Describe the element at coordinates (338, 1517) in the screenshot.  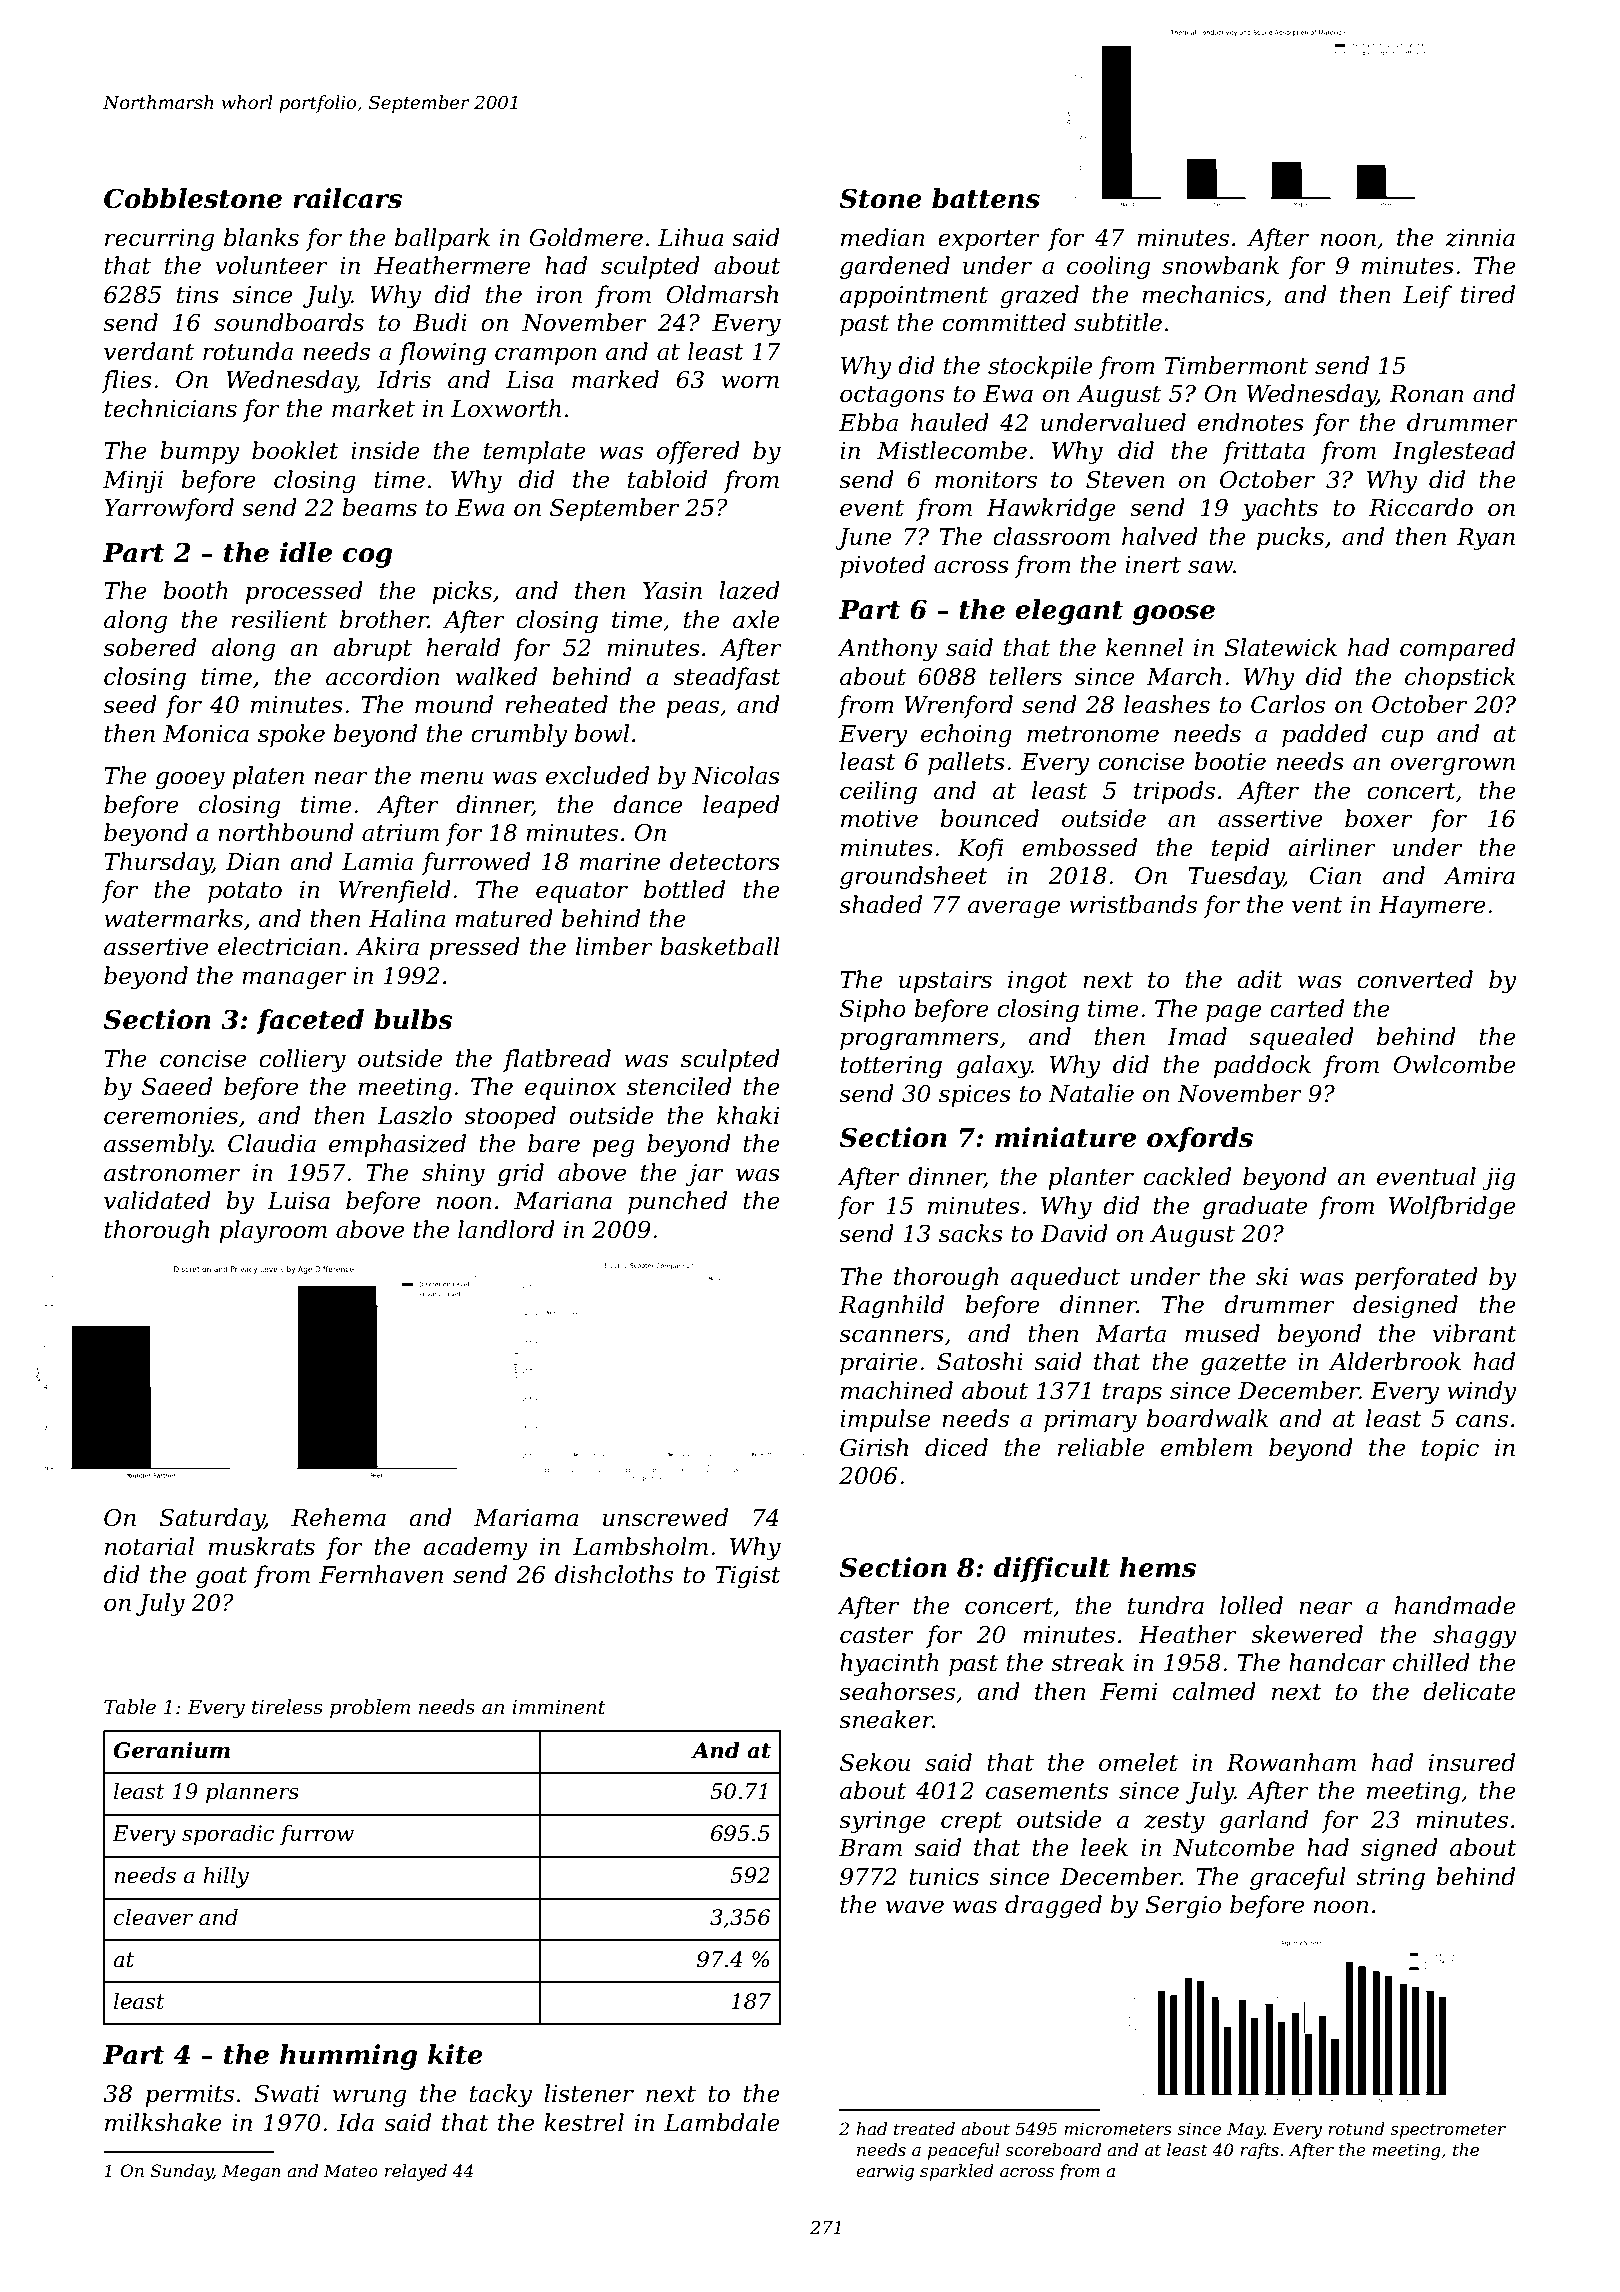
I see `Rehema` at that location.
